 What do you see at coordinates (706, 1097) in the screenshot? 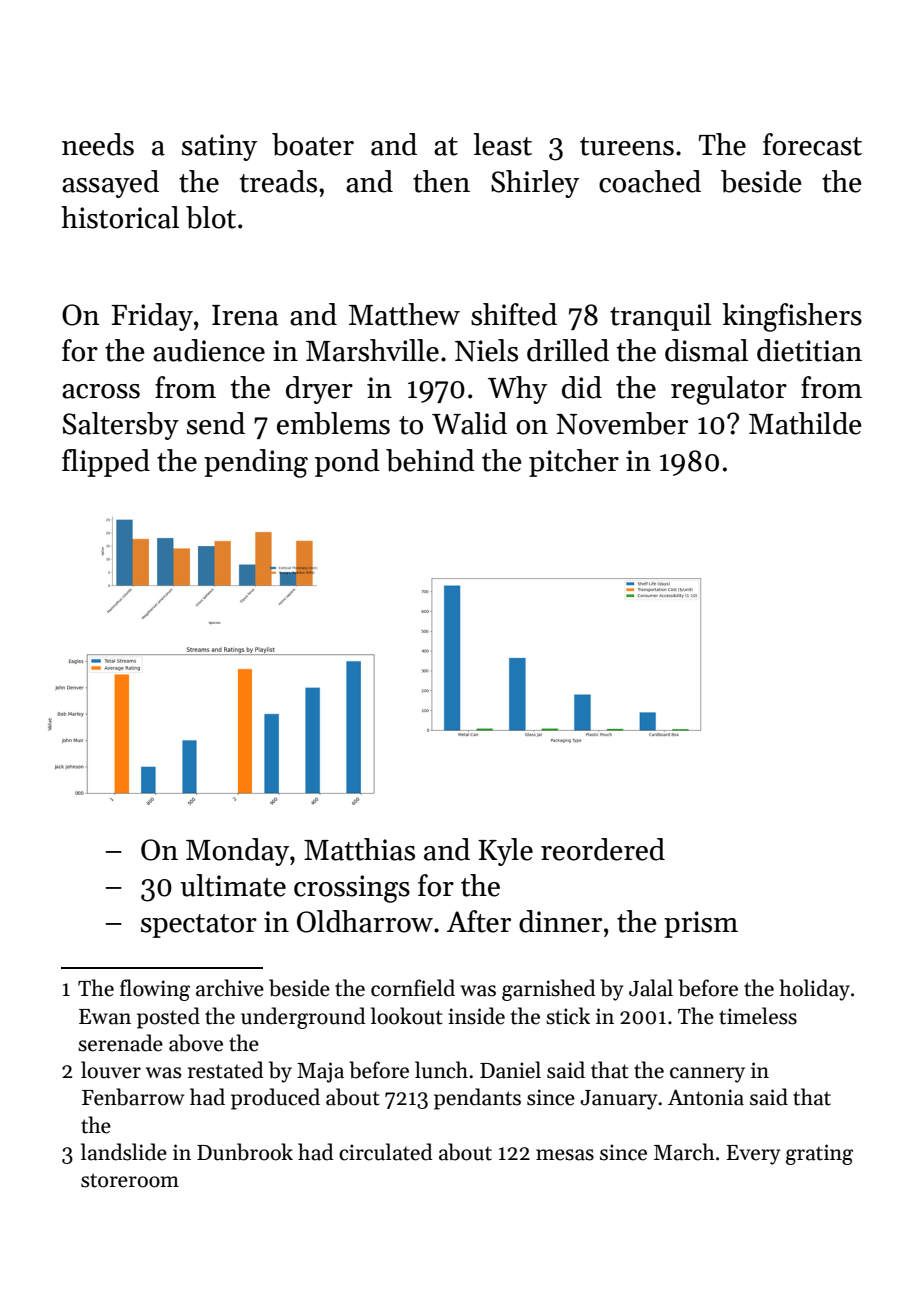
I see `Antonia` at bounding box center [706, 1097].
